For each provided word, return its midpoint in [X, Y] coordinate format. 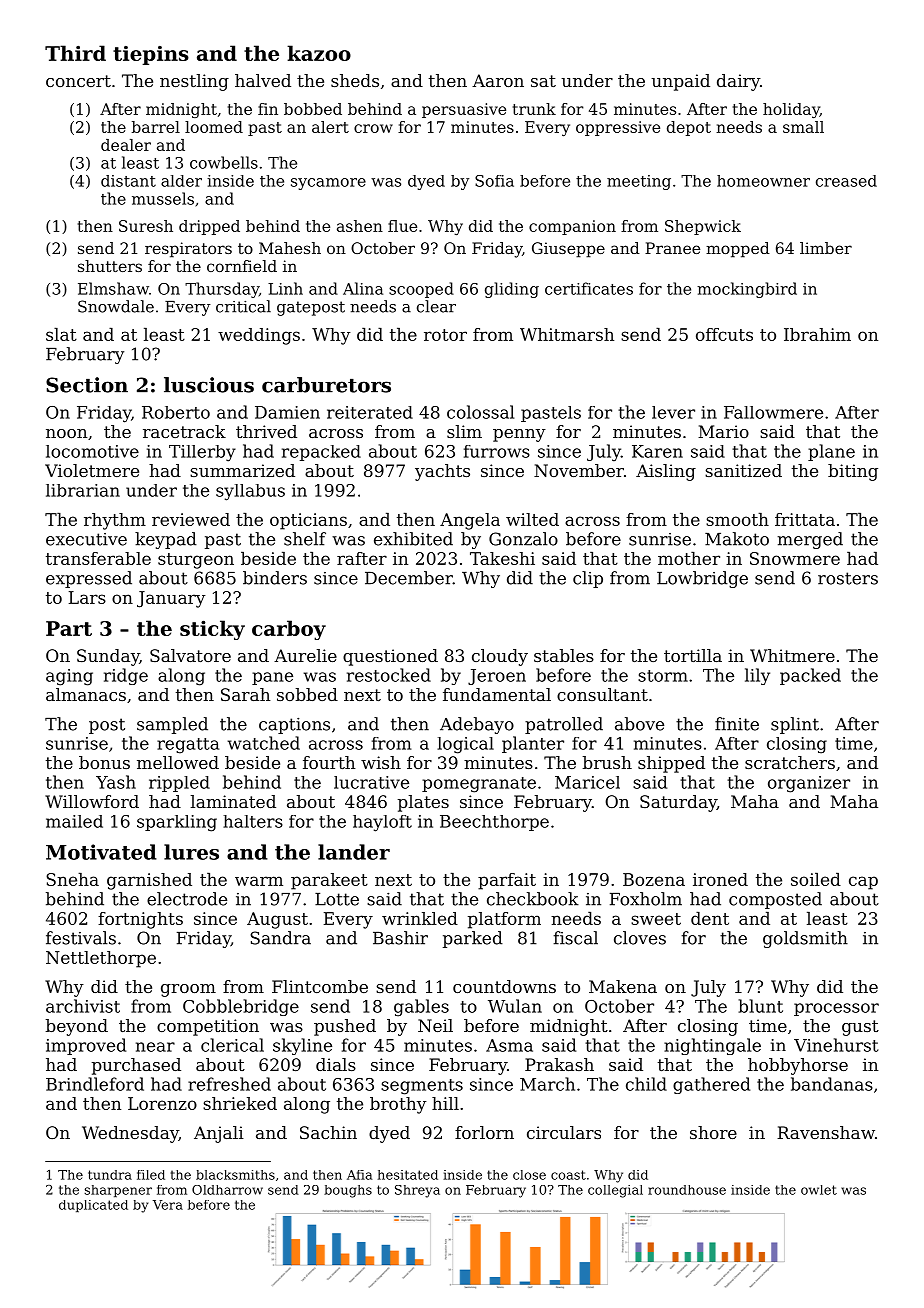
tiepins [151, 55]
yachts [442, 472]
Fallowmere [773, 412]
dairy [738, 82]
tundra [110, 1175]
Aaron [498, 80]
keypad [166, 540]
